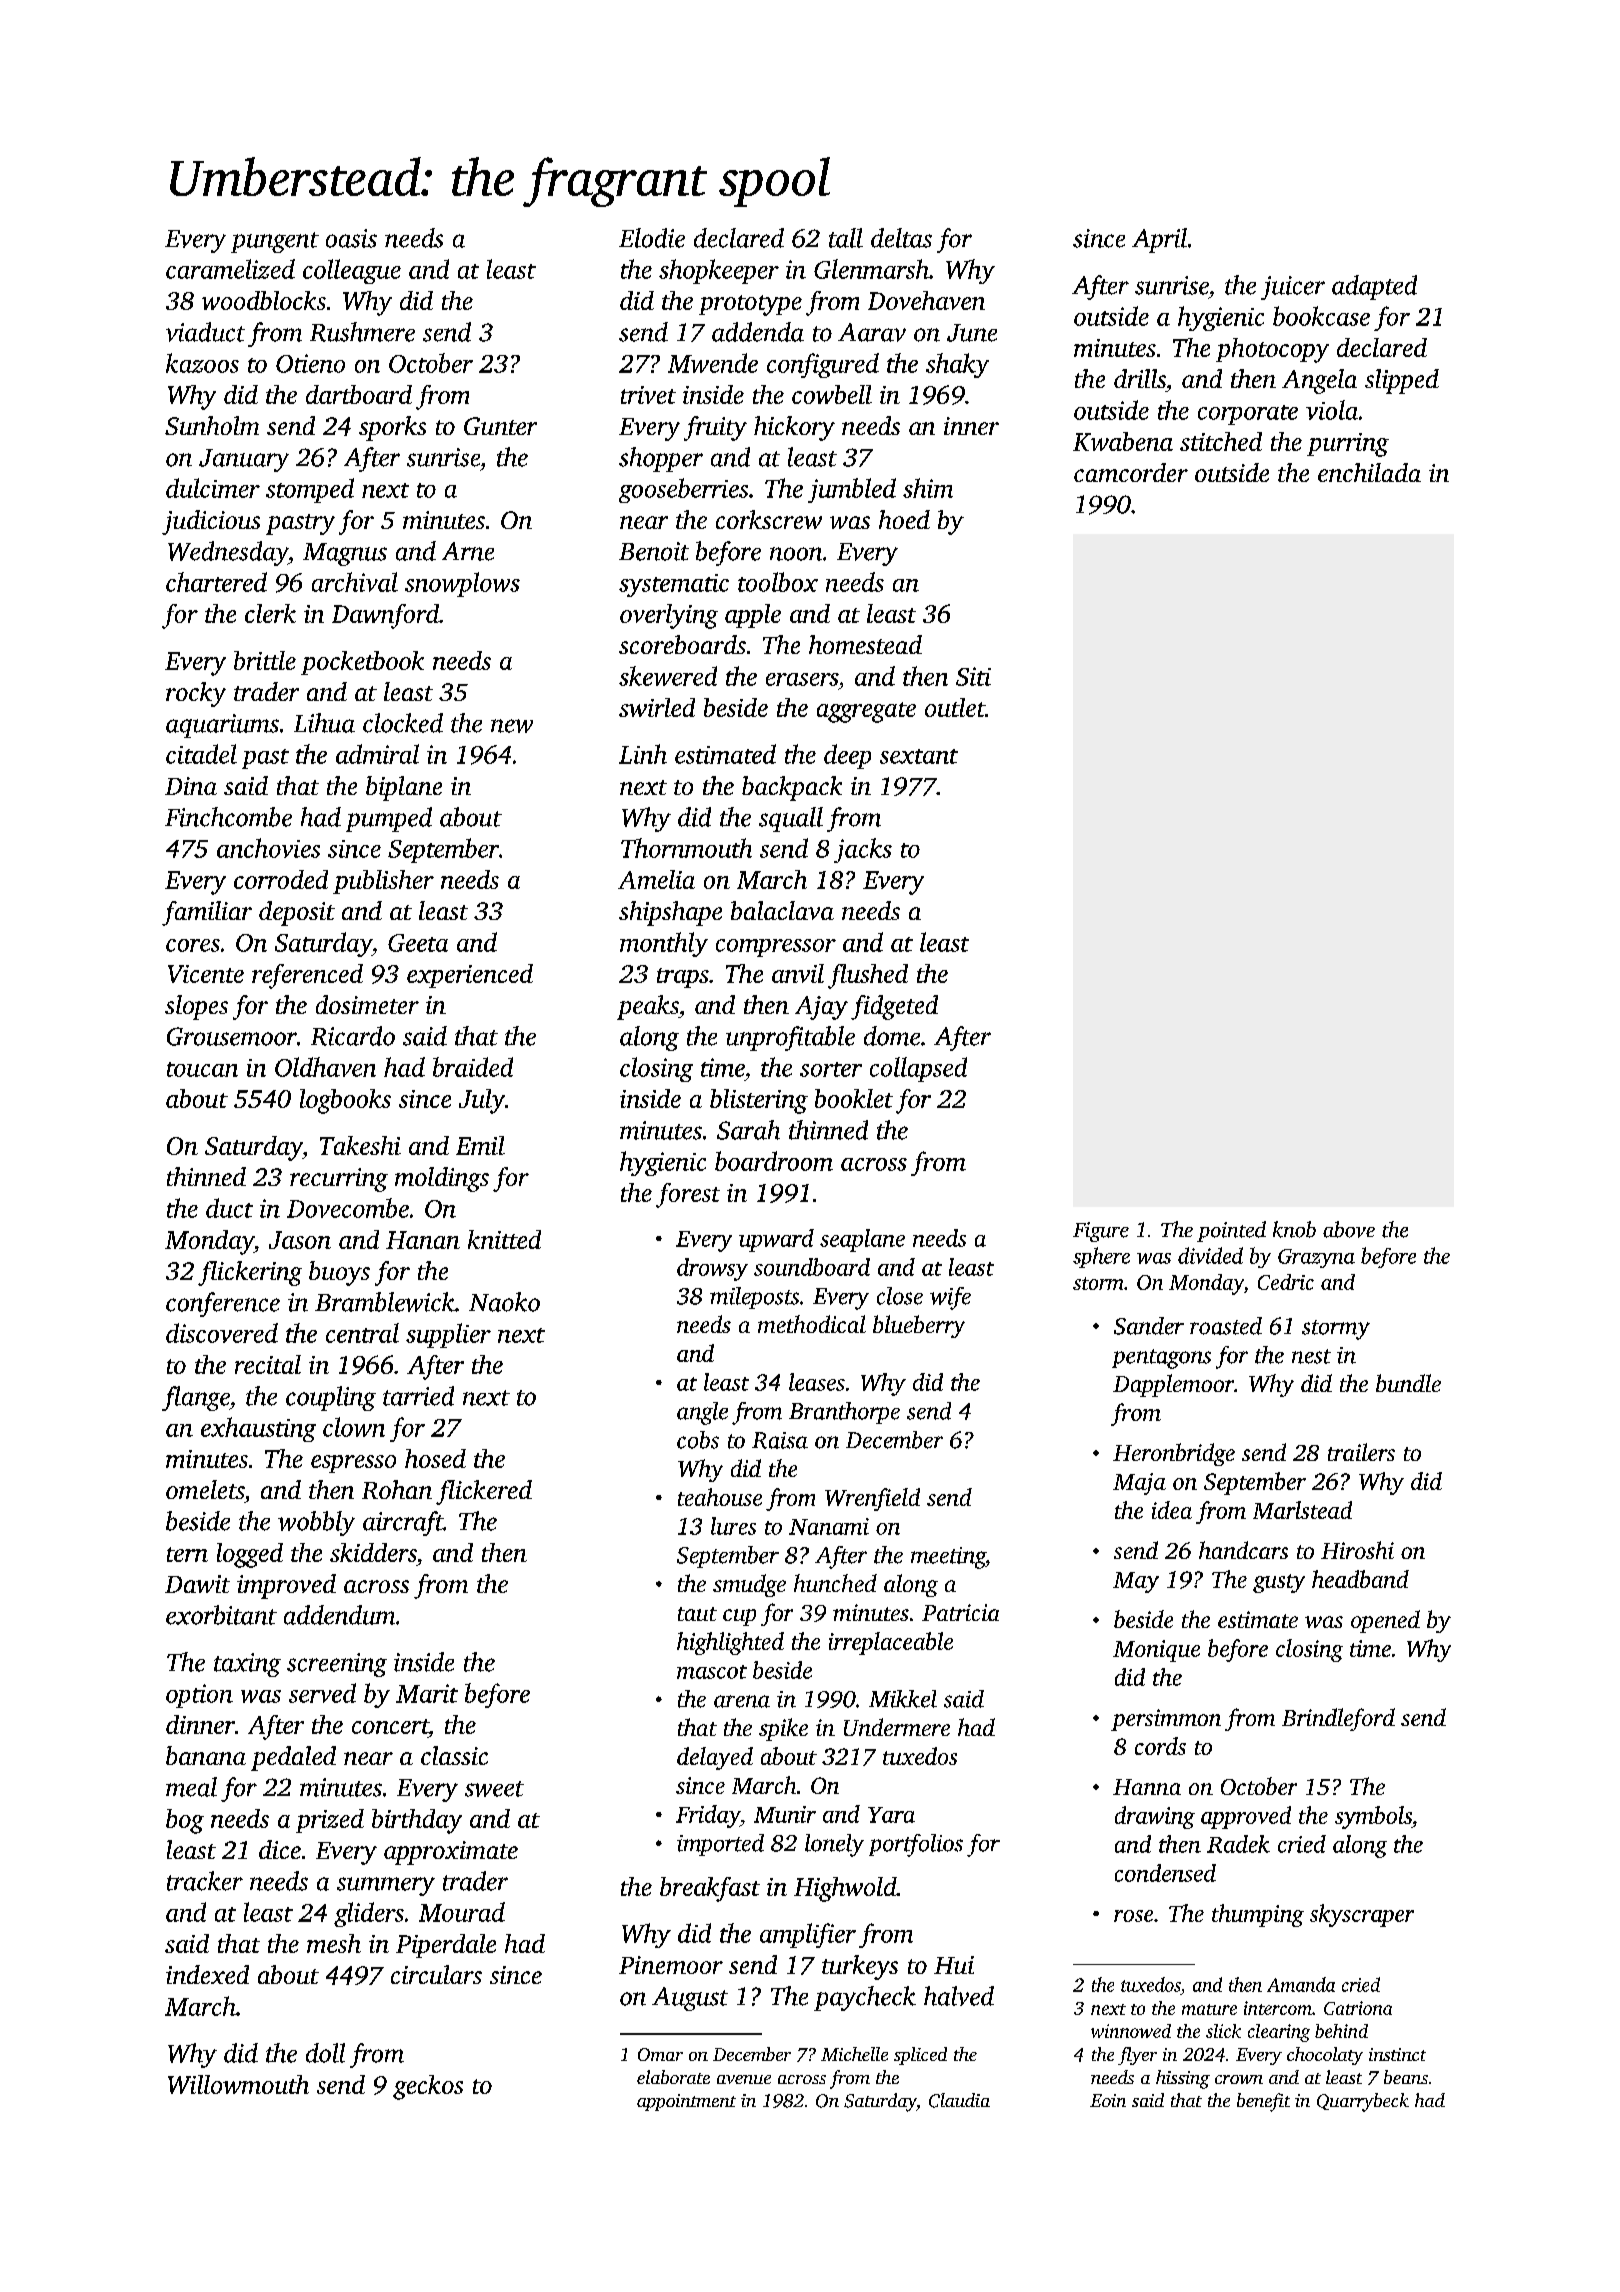 This screenshot has width=1620, height=2292. Describe the element at coordinates (778, 582) in the screenshot. I see `toolbox` at that location.
